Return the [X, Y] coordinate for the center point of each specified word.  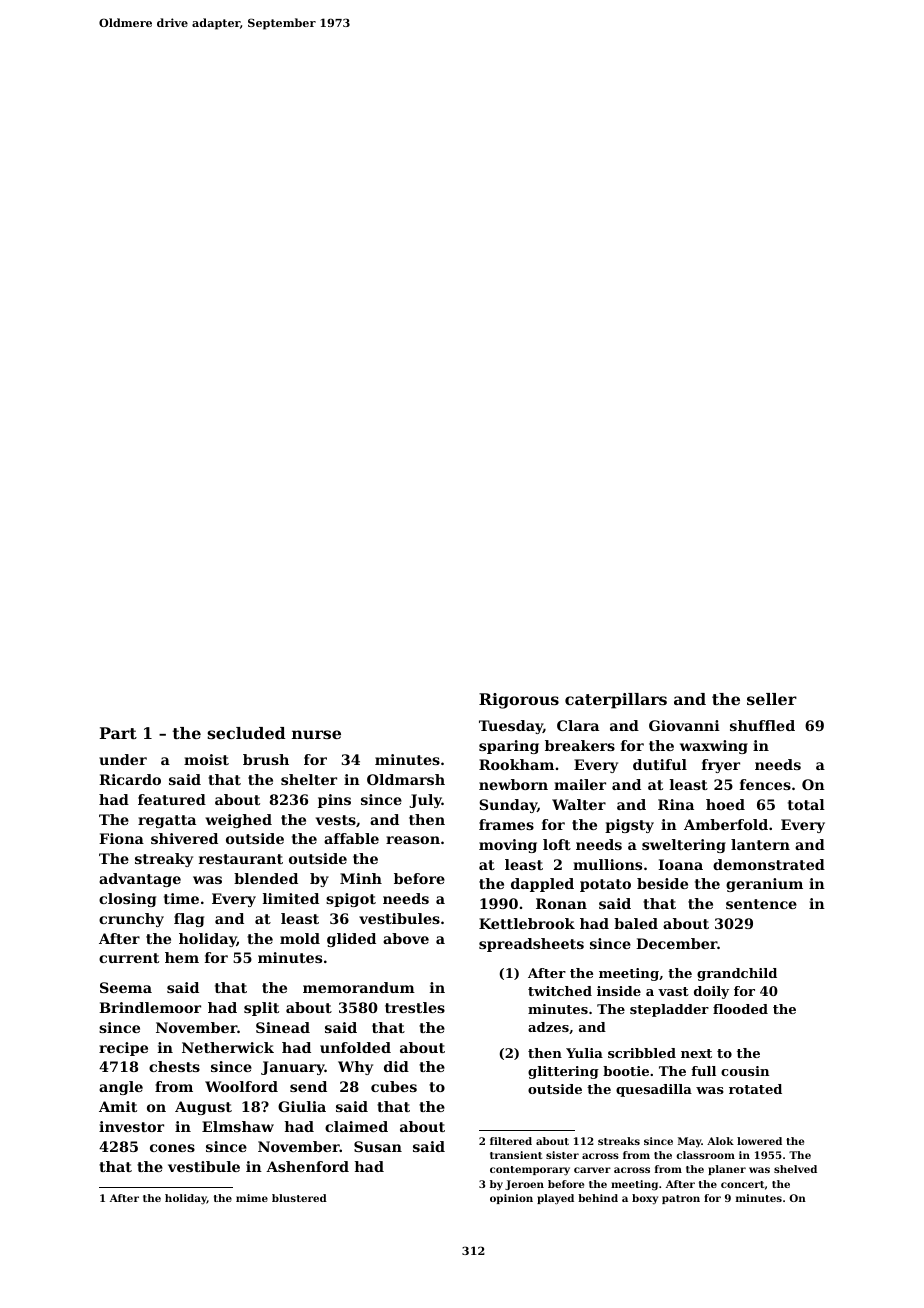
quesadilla [654, 1090]
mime [252, 1198]
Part [118, 733]
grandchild [737, 974]
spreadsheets [531, 945]
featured [172, 799]
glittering [563, 1072]
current [129, 958]
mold [300, 938]
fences [765, 784]
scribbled [642, 1053]
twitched [560, 991]
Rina [676, 804]
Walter [579, 804]
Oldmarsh [406, 779]
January [293, 1068]
